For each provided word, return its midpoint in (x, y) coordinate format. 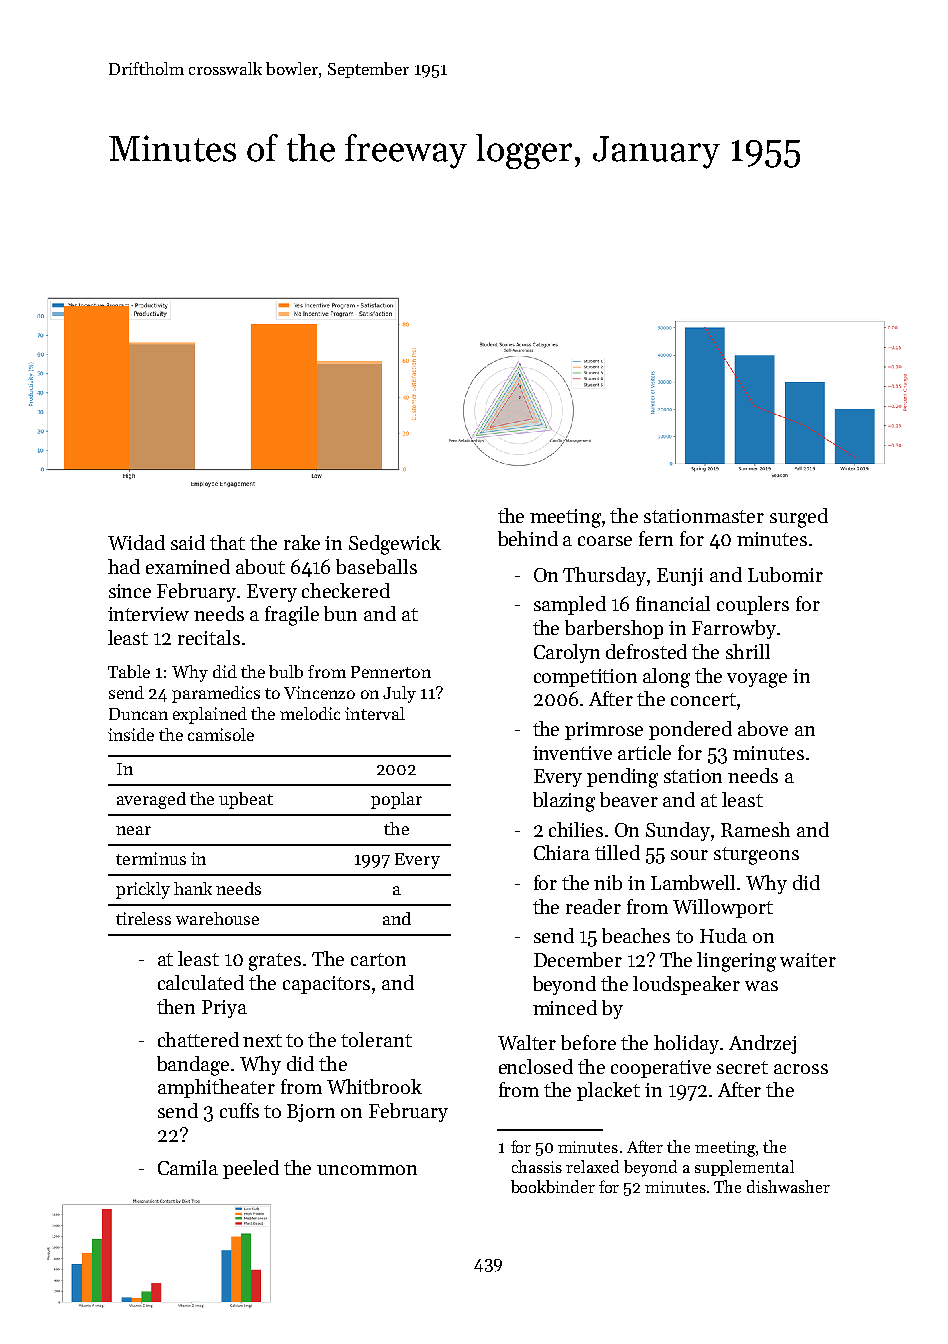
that (227, 542)
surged (799, 518)
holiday (686, 1044)
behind (528, 538)
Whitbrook (374, 1086)
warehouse (217, 918)
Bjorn (311, 1113)
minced (565, 1007)
